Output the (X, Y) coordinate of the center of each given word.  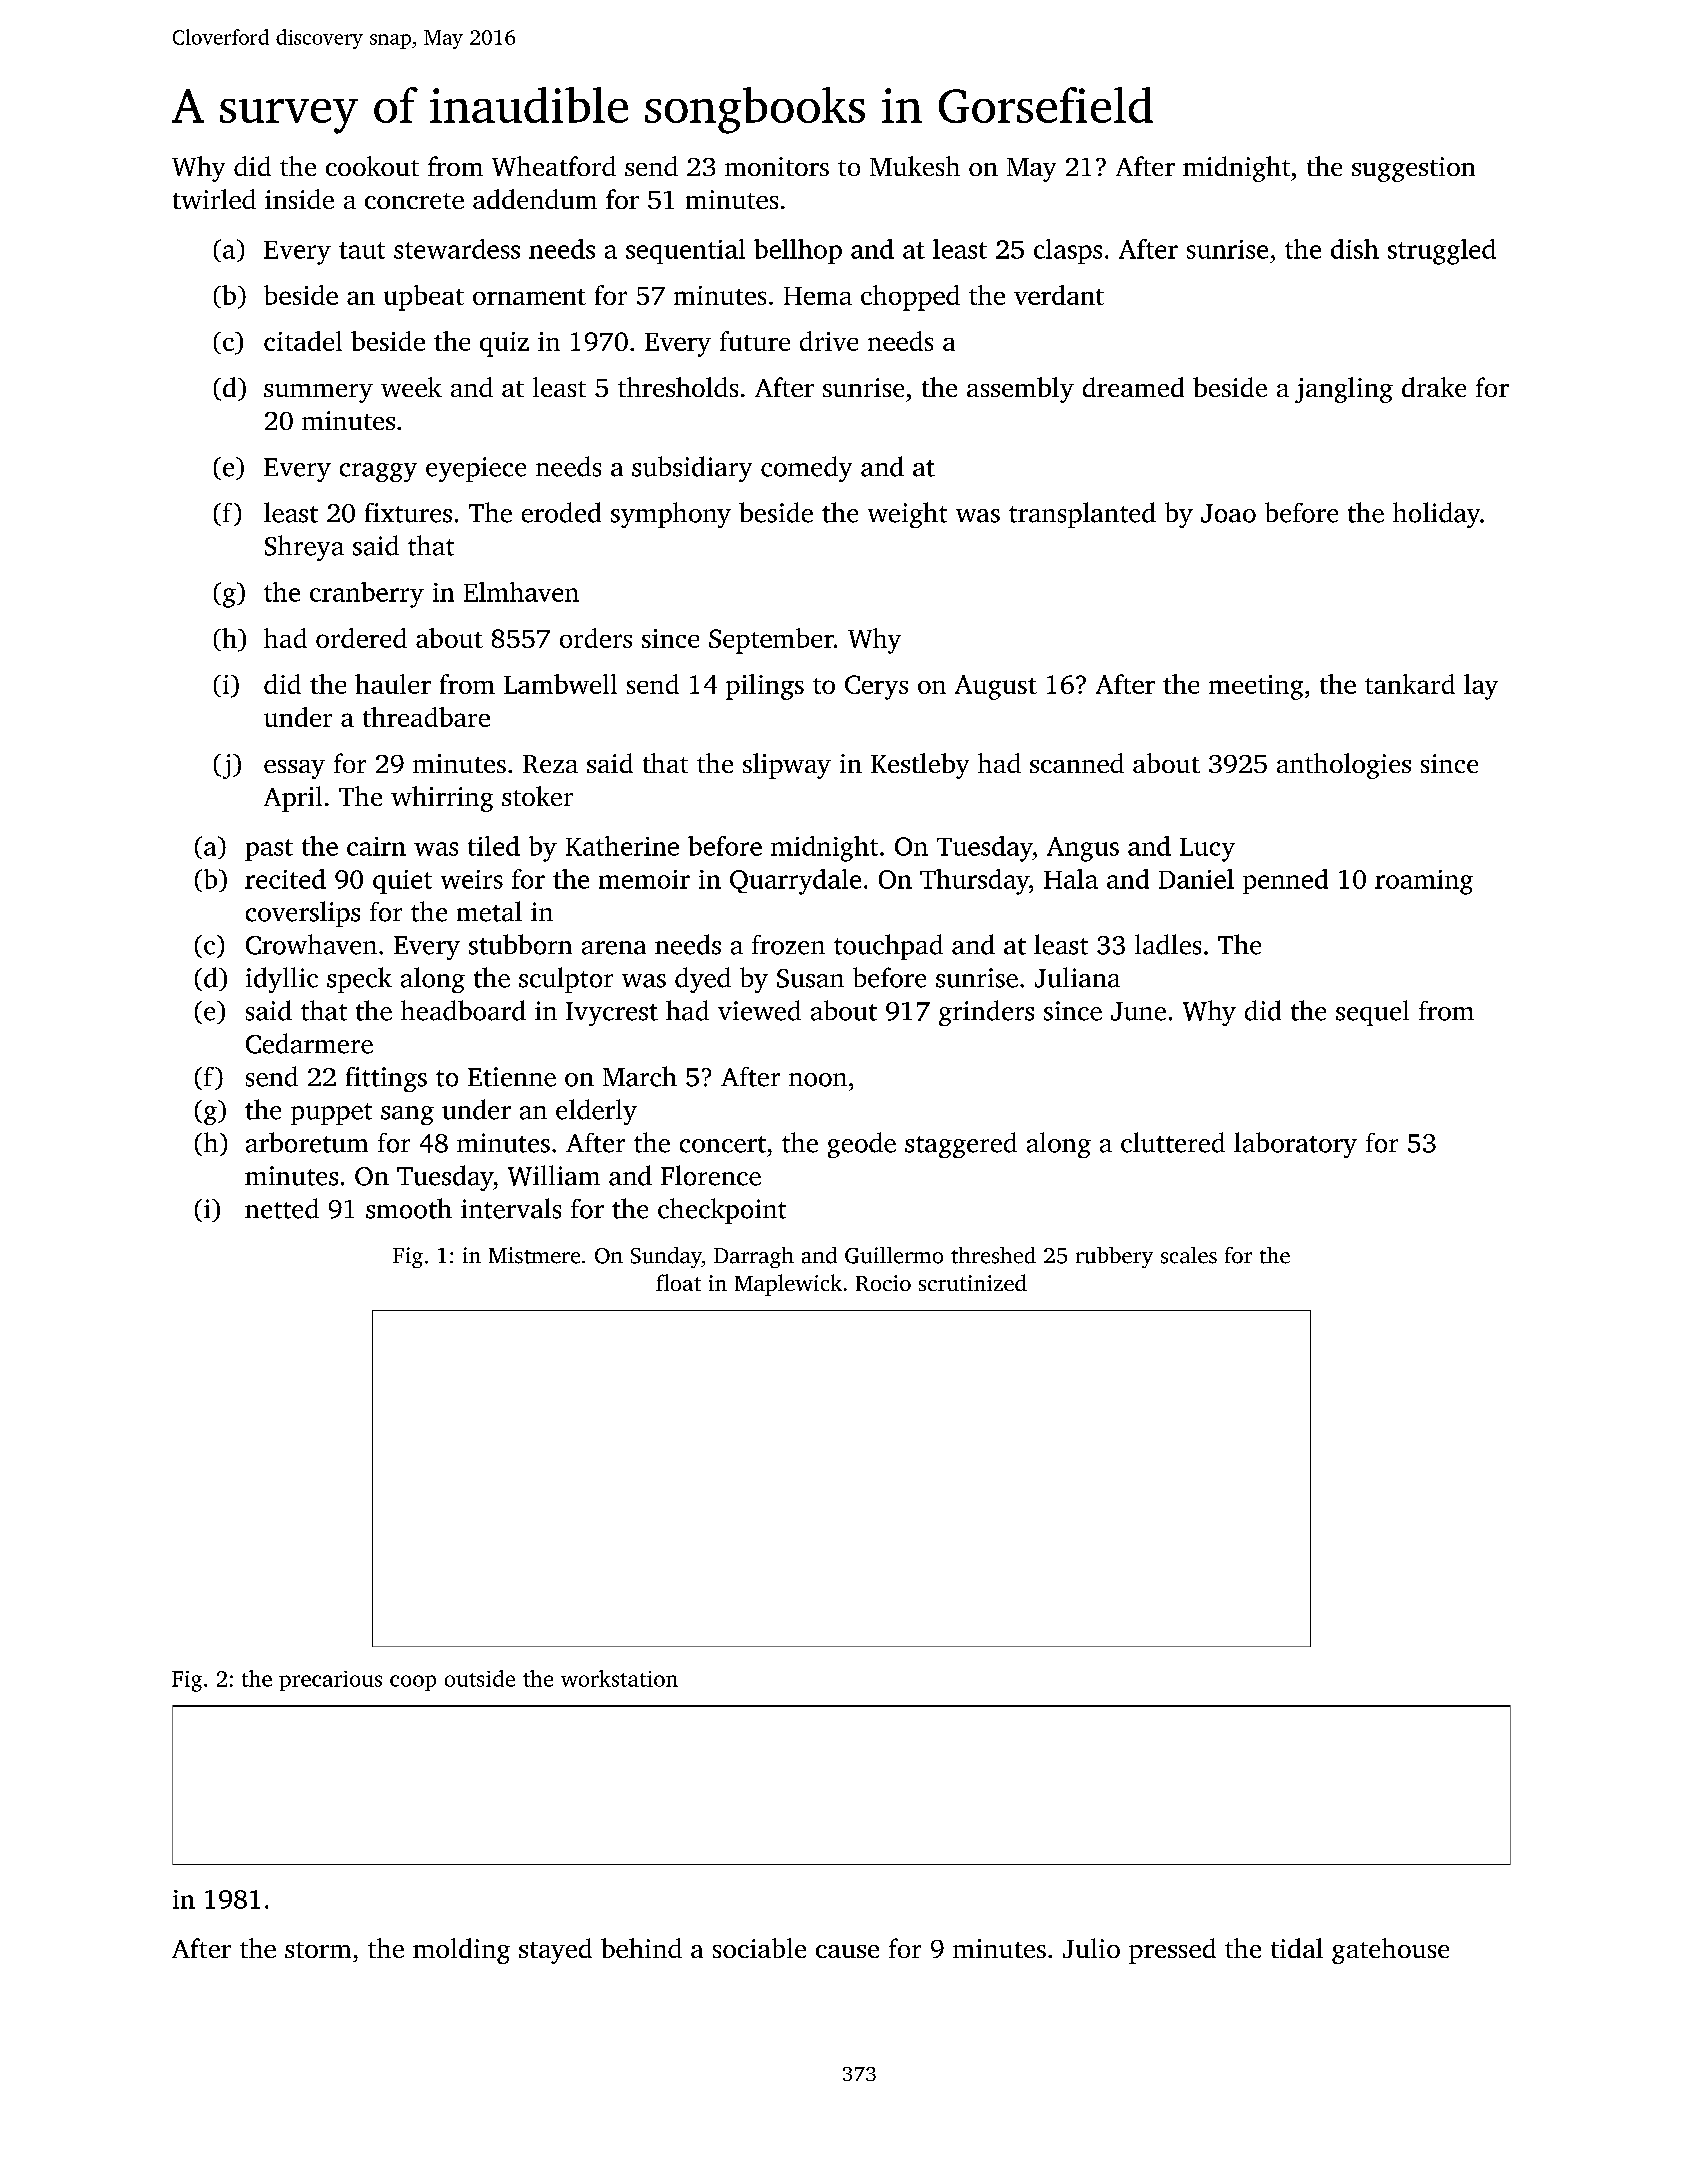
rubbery (1114, 1257)
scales (1189, 1255)
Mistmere (534, 1255)
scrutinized (973, 1282)
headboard (463, 1010)
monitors (777, 166)
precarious (330, 1681)
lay (1481, 687)
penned (1285, 881)
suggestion (1413, 169)
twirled (214, 199)
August (996, 687)
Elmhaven (521, 592)
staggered (961, 1145)
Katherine (622, 846)
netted (282, 1208)
